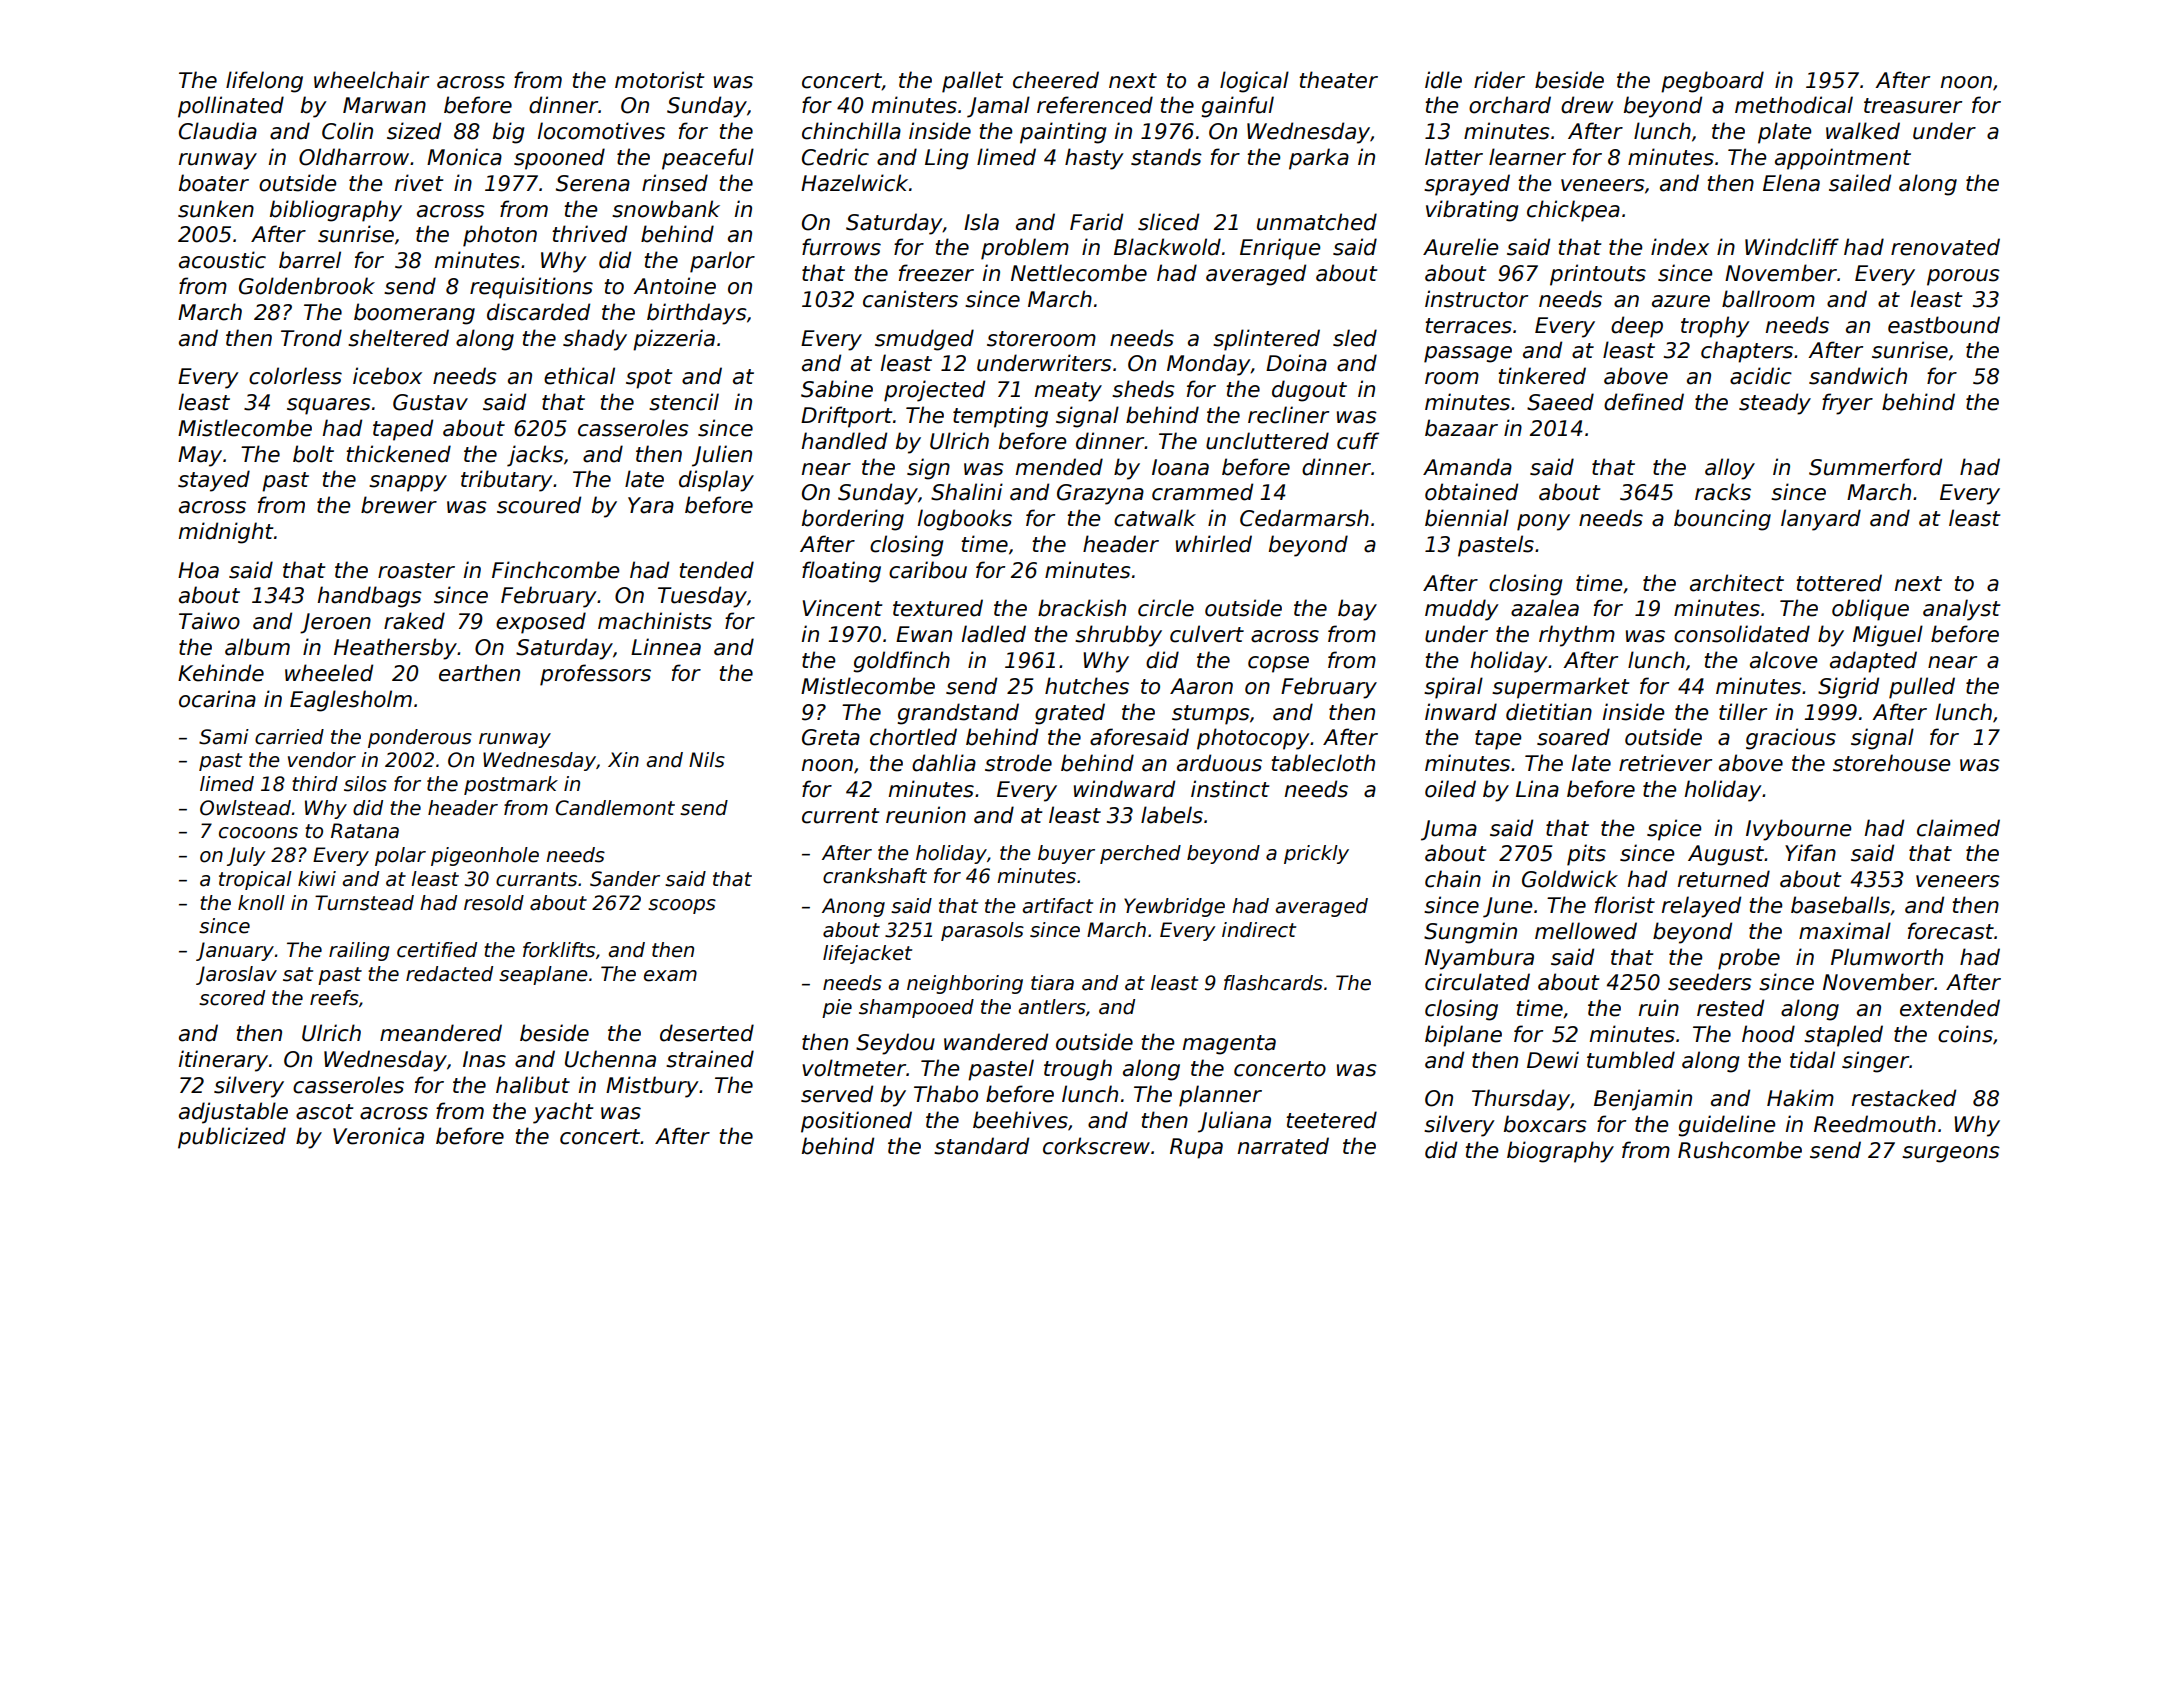  What do you see at coordinates (1237, 107) in the image?
I see `gainful` at bounding box center [1237, 107].
